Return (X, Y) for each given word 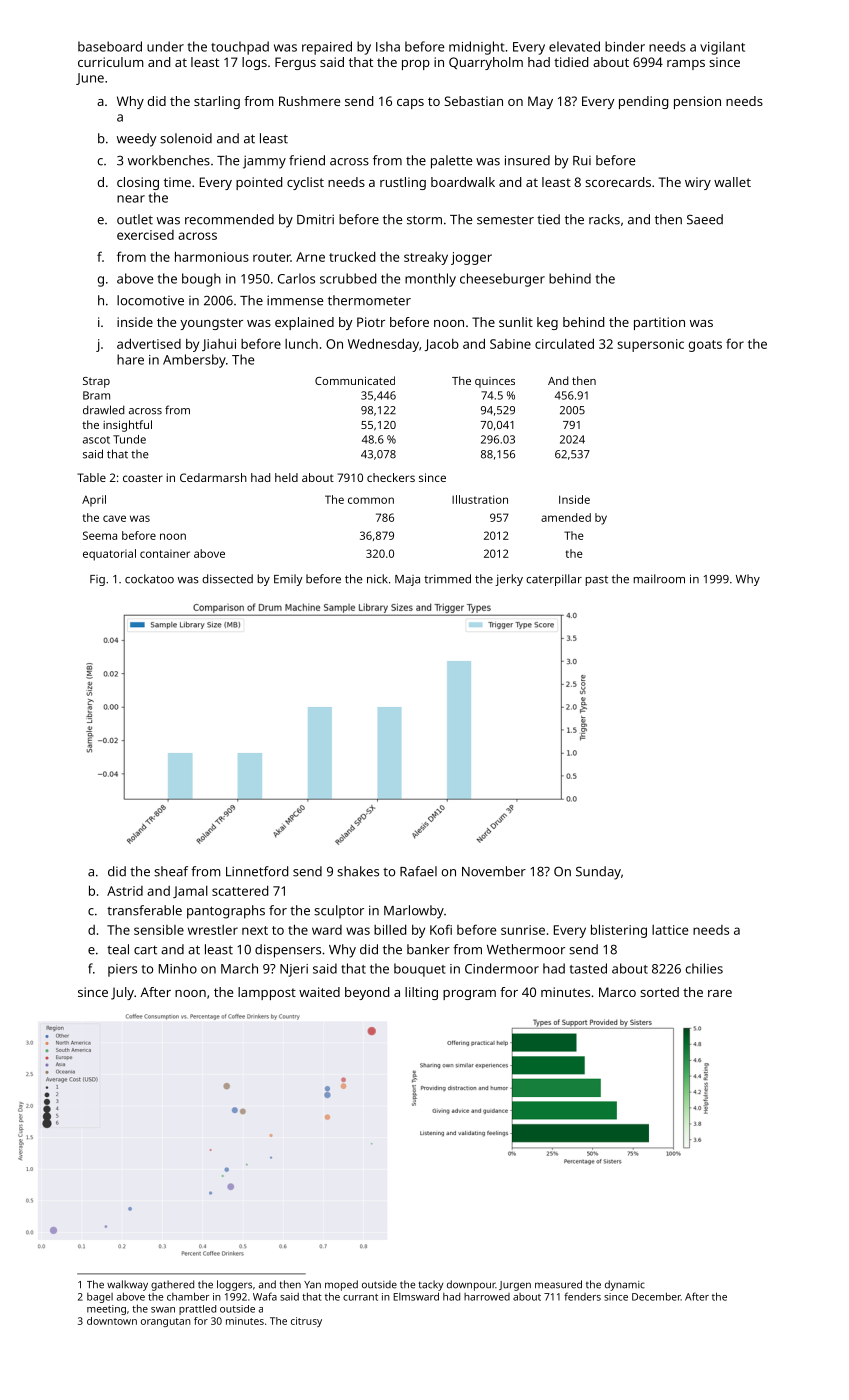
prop (416, 65)
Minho (178, 968)
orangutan (166, 1322)
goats (705, 346)
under (165, 46)
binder (625, 46)
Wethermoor (526, 949)
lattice (670, 930)
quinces (495, 382)
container (165, 553)
